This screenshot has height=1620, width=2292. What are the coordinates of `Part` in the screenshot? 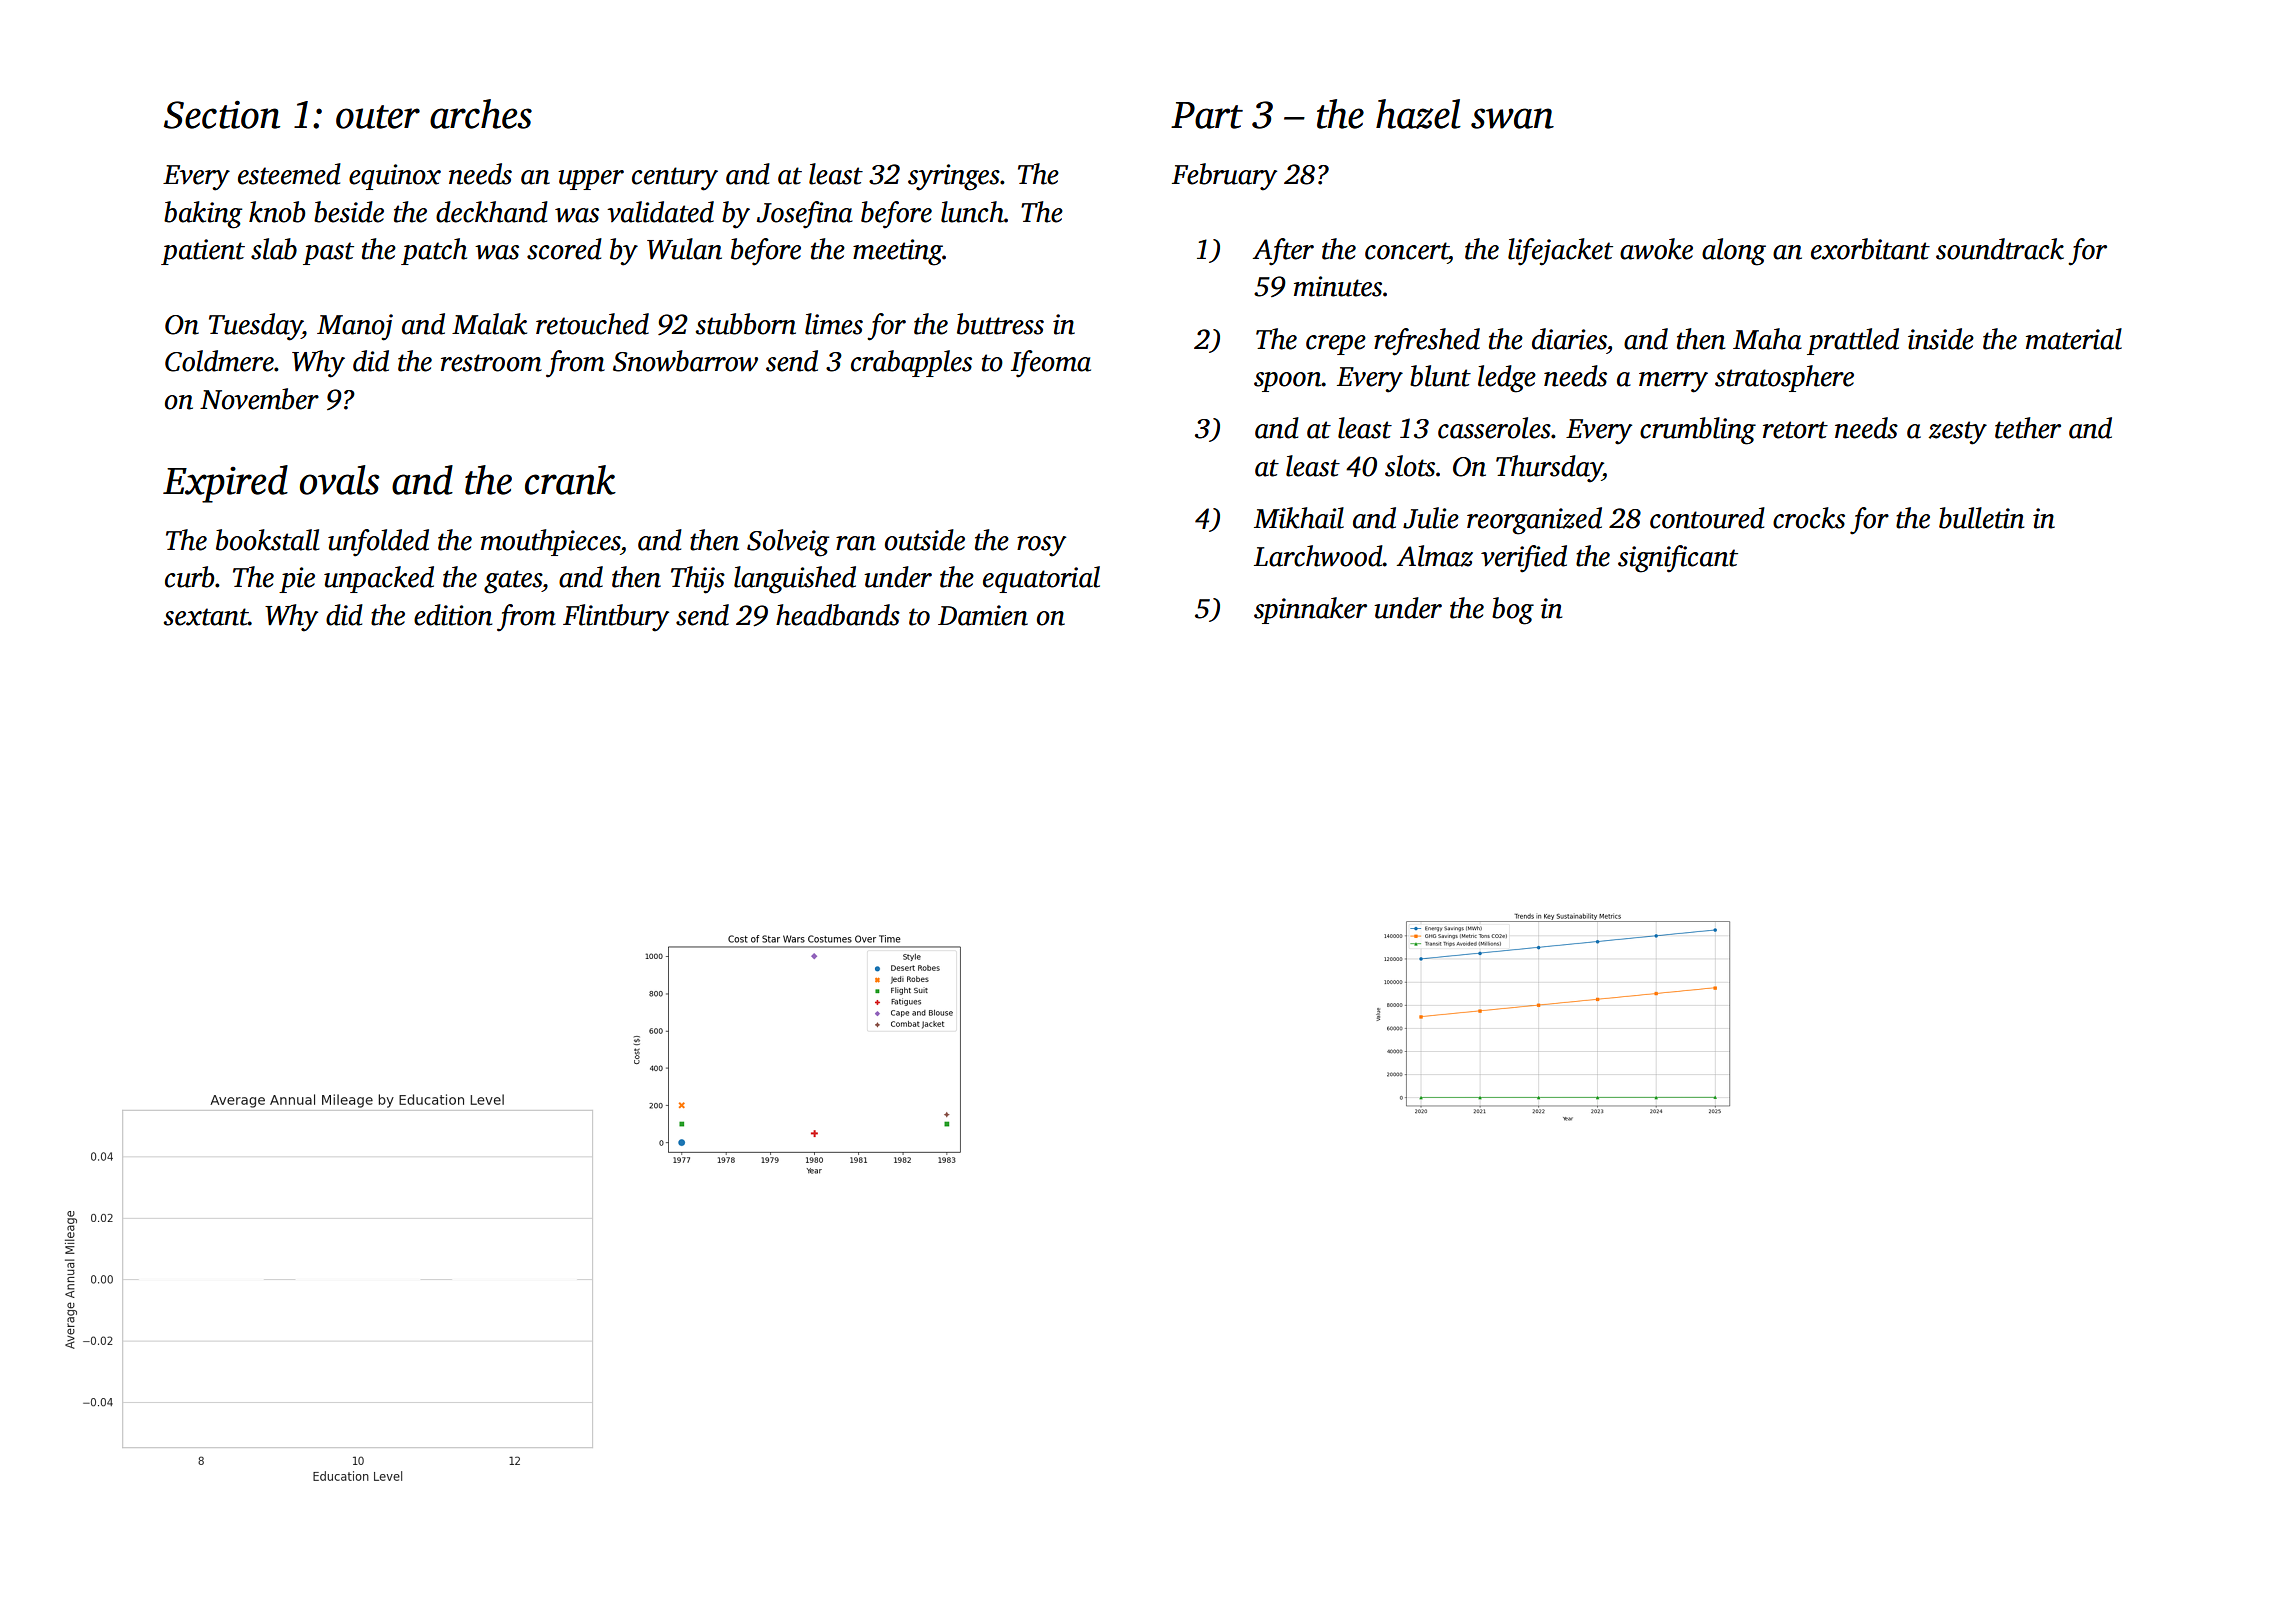 It's located at (1207, 115).
